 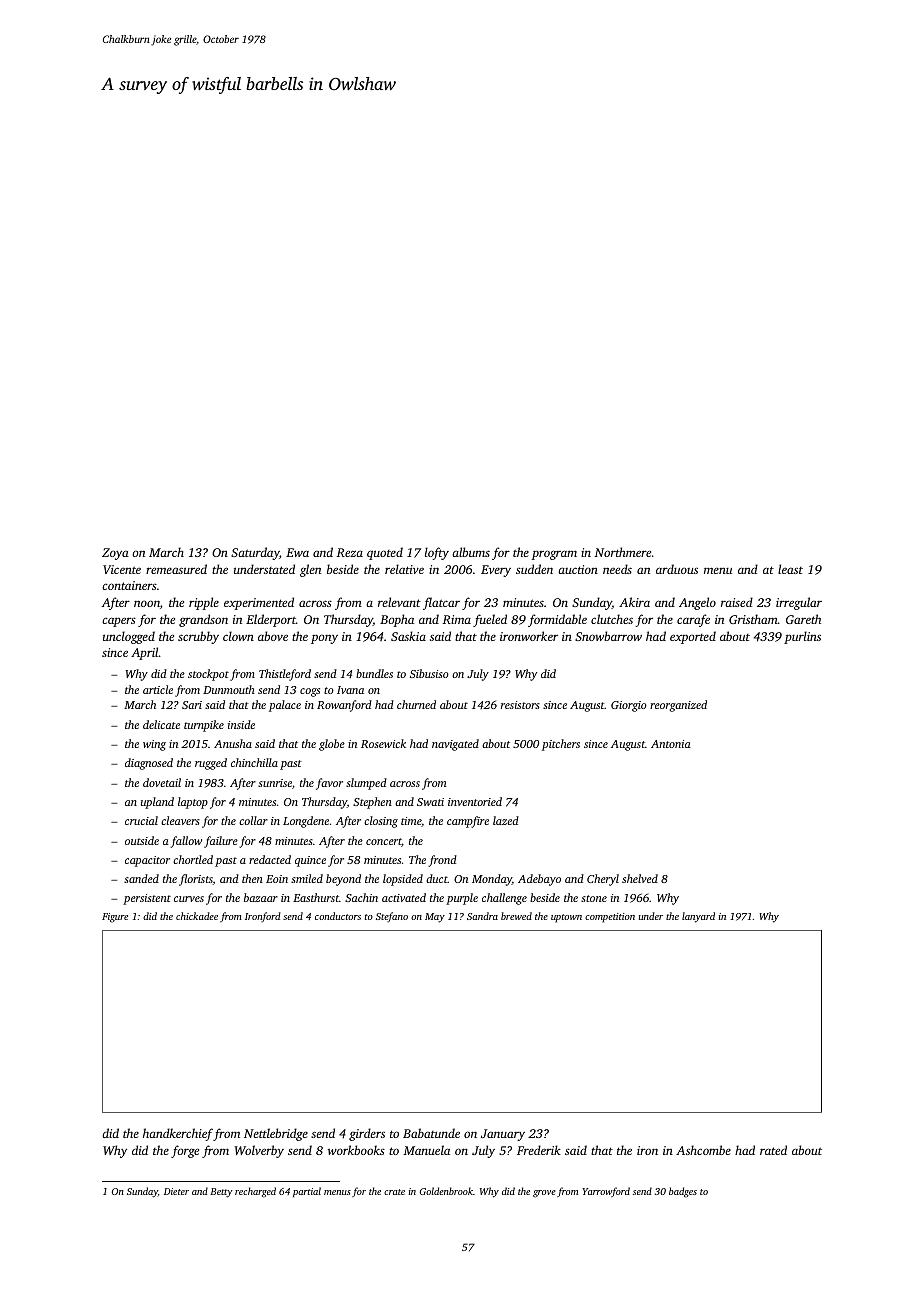 I want to click on rated, so click(x=773, y=1150).
